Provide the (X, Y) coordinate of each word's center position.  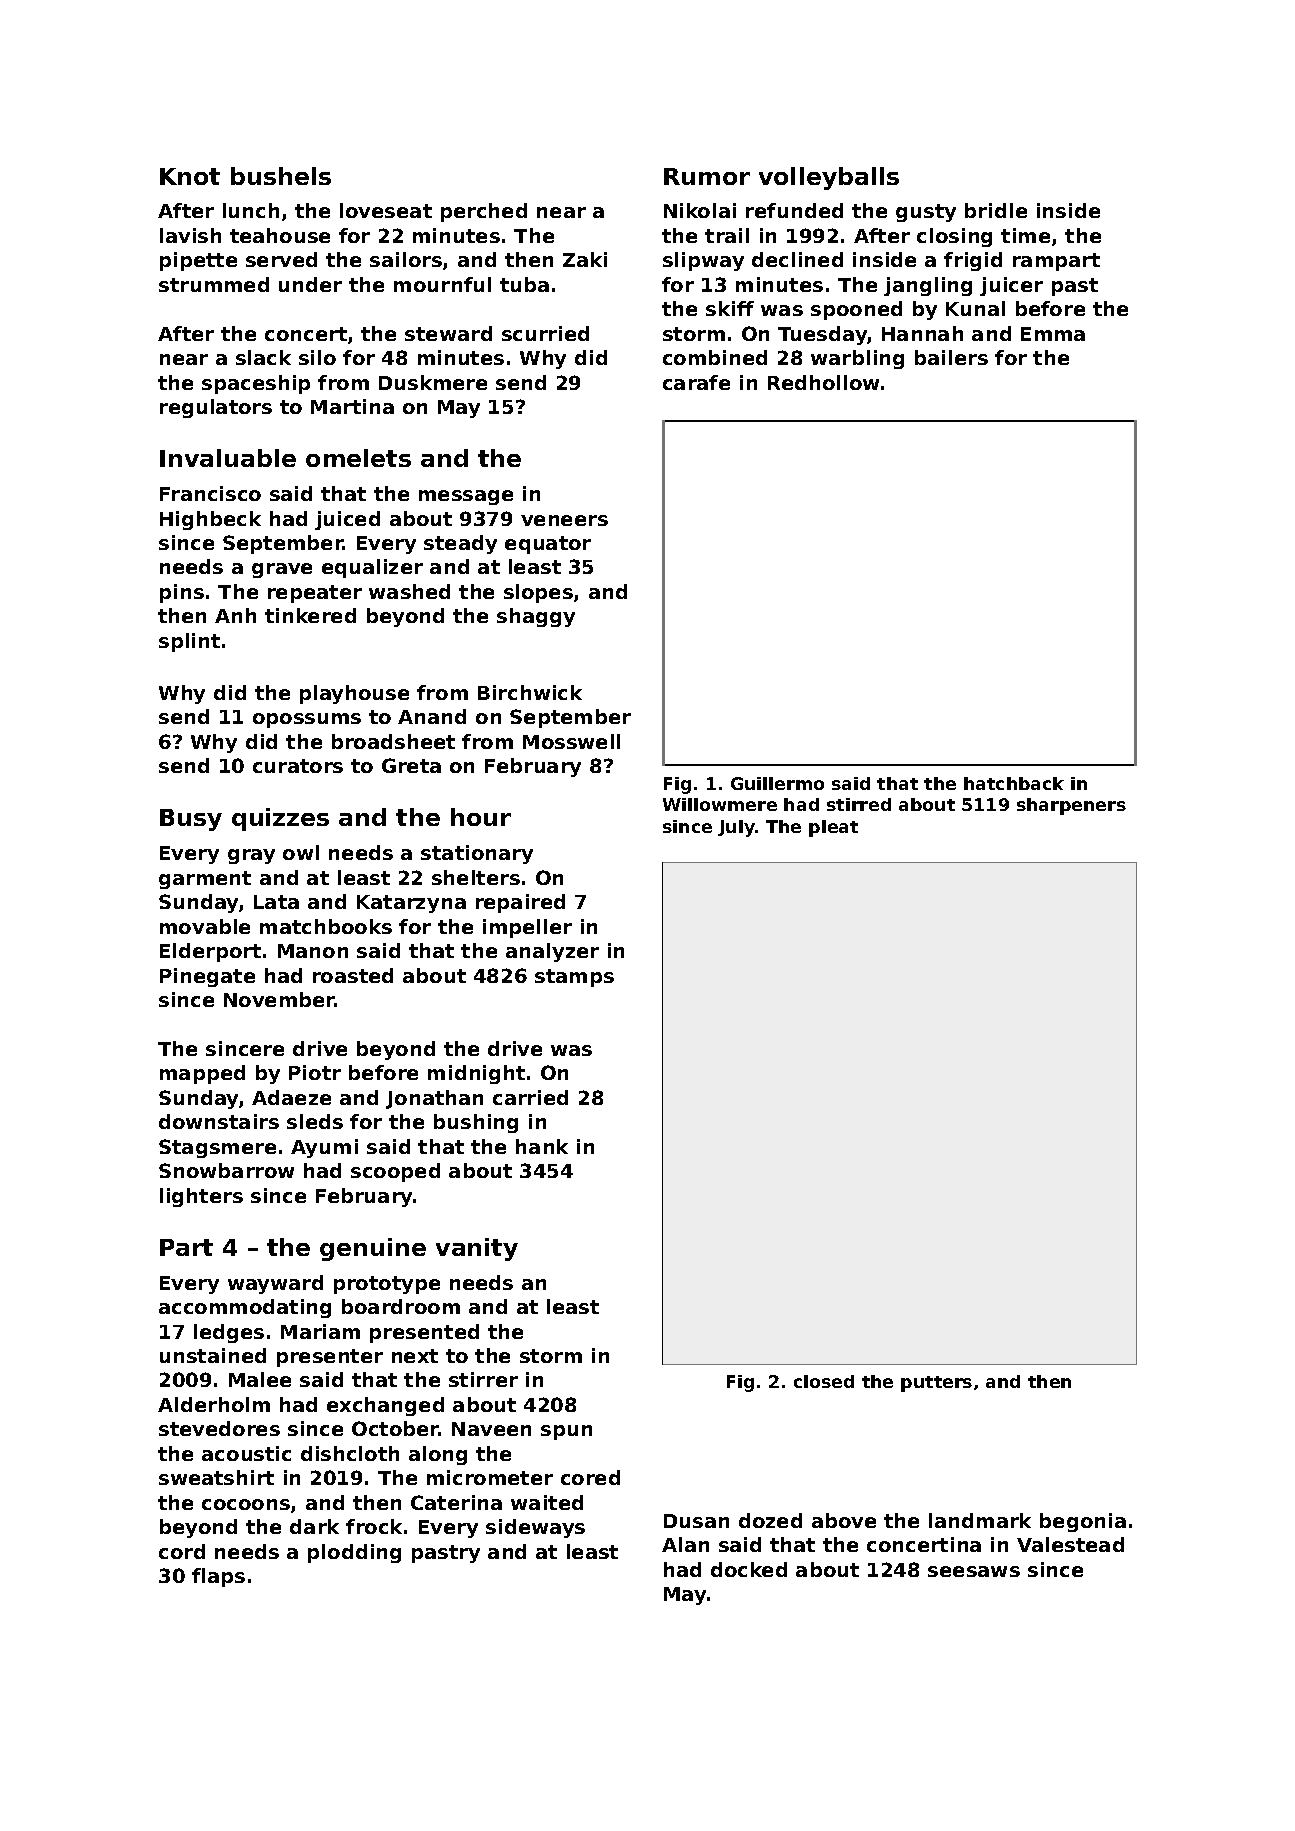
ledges (229, 1333)
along (438, 1455)
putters (936, 1384)
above (844, 1520)
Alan (685, 1544)
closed (824, 1381)
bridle (996, 210)
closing (954, 237)
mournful (442, 284)
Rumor (707, 176)
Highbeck (210, 520)
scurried (545, 333)
